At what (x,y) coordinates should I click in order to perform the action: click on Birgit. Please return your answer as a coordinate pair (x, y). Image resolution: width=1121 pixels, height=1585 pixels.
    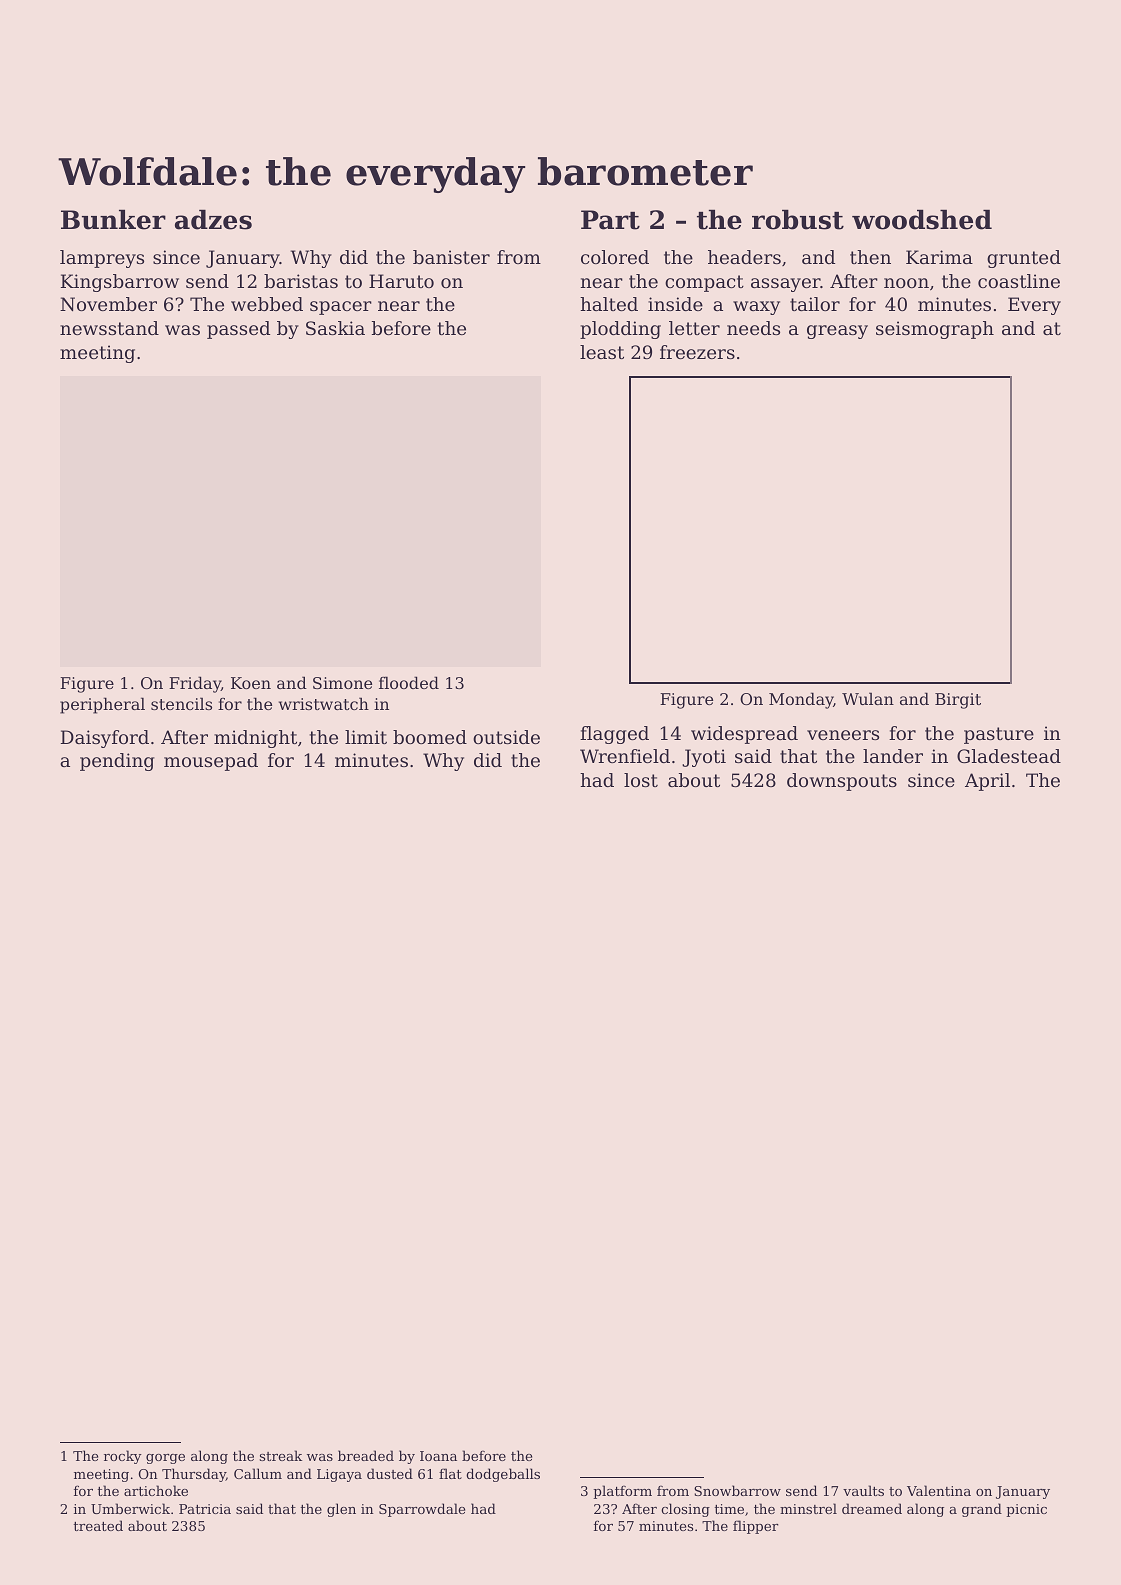
    Looking at the image, I should click on (958, 701).
